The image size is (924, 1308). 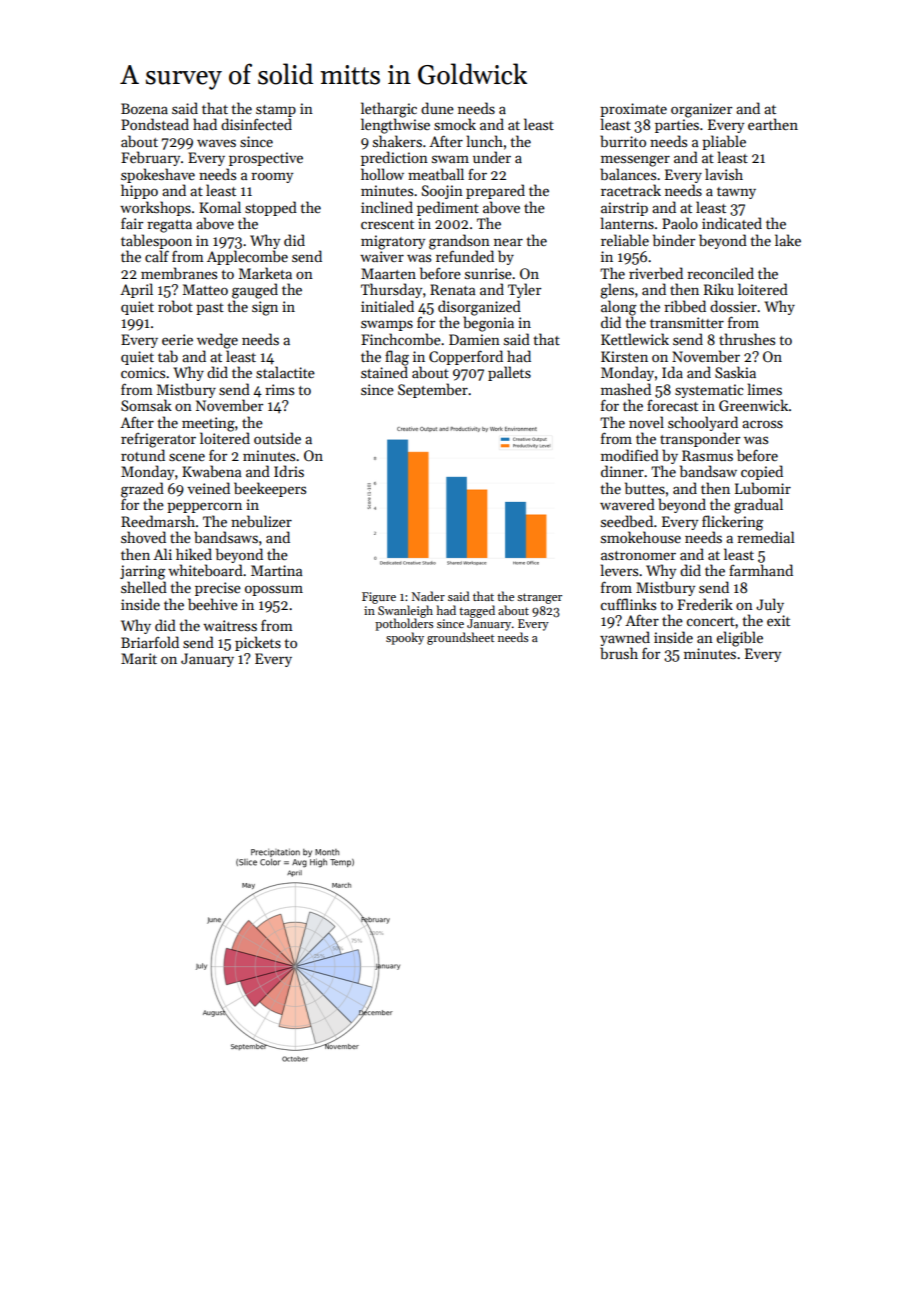 What do you see at coordinates (216, 143) in the page?
I see `waves` at bounding box center [216, 143].
